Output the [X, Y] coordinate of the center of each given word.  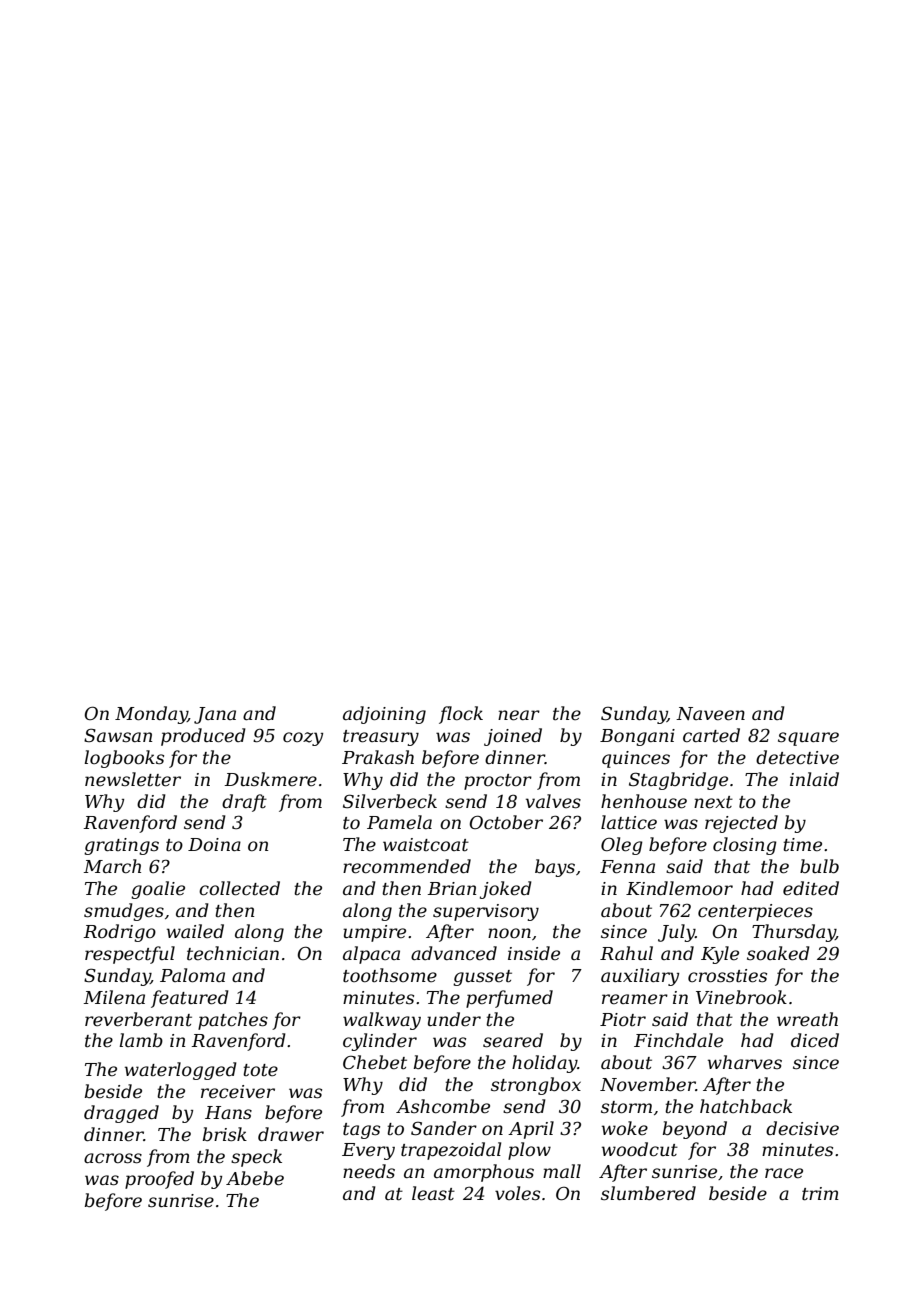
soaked [778, 953]
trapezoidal [451, 1151]
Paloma [192, 975]
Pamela [399, 822]
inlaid [814, 779]
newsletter [133, 779]
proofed [159, 1180]
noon [509, 933]
